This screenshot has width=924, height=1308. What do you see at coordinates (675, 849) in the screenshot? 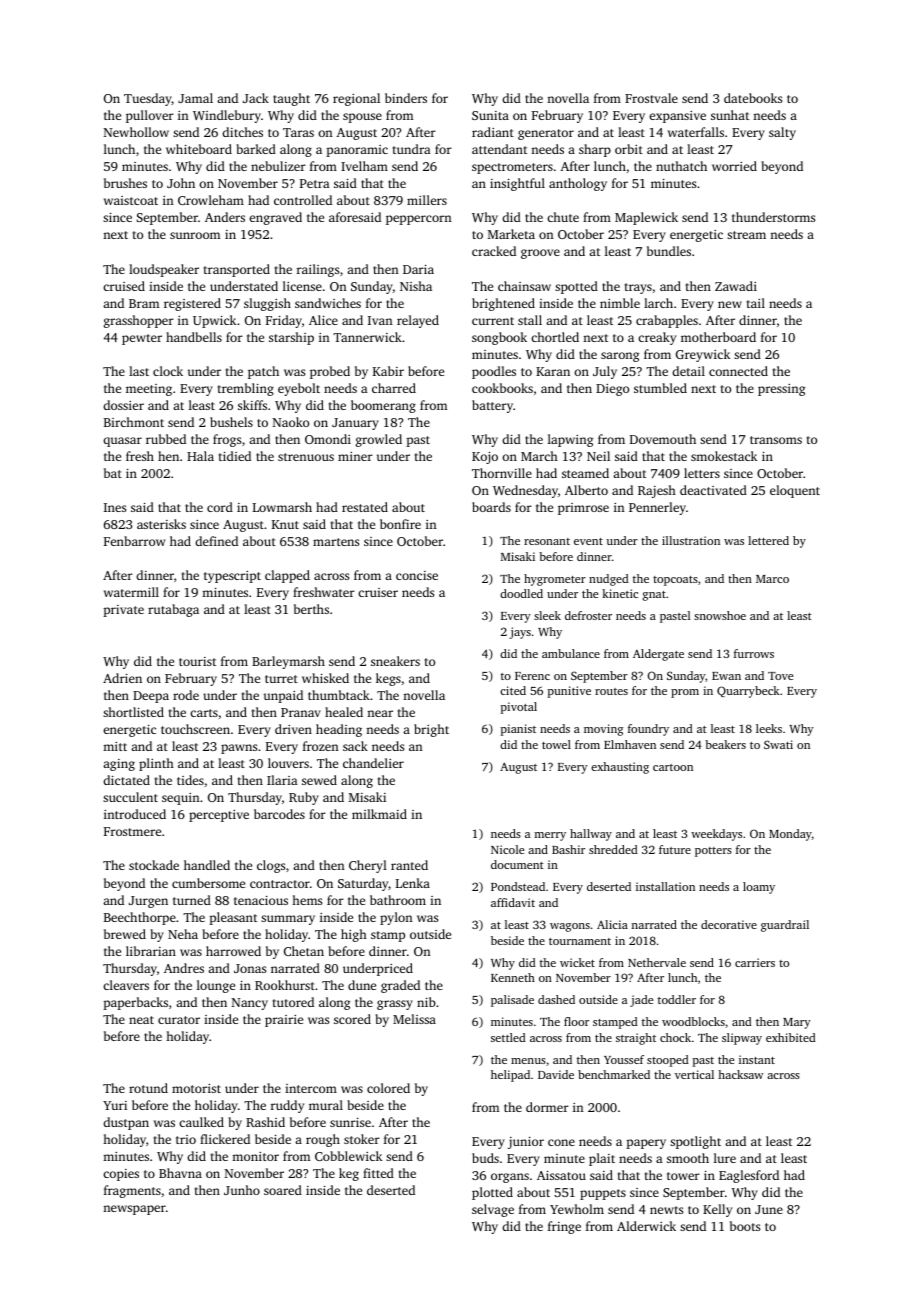
I see `future` at bounding box center [675, 849].
